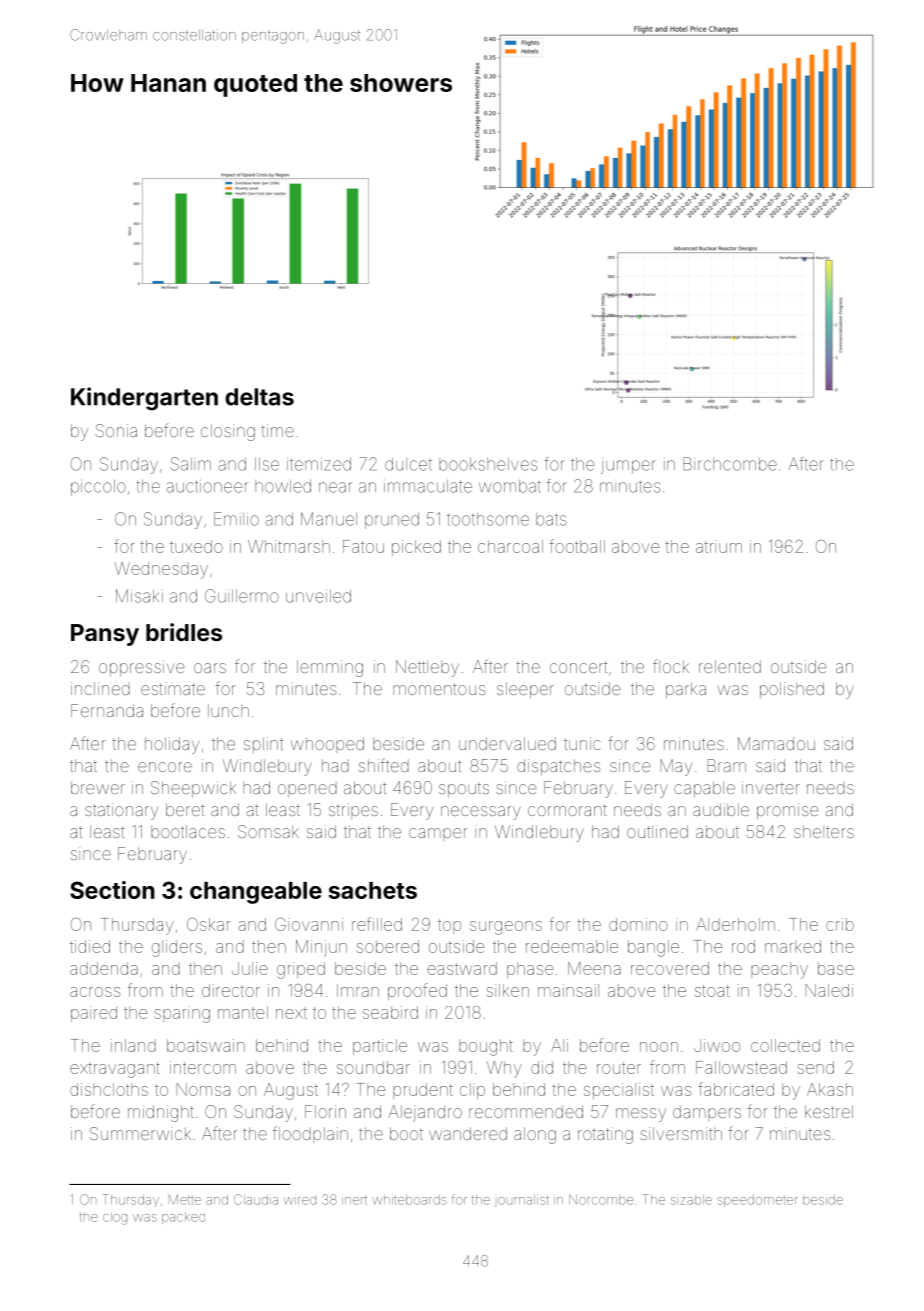 The width and height of the screenshot is (924, 1311). Describe the element at coordinates (717, 1045) in the screenshot. I see `Jiwoo` at that location.
